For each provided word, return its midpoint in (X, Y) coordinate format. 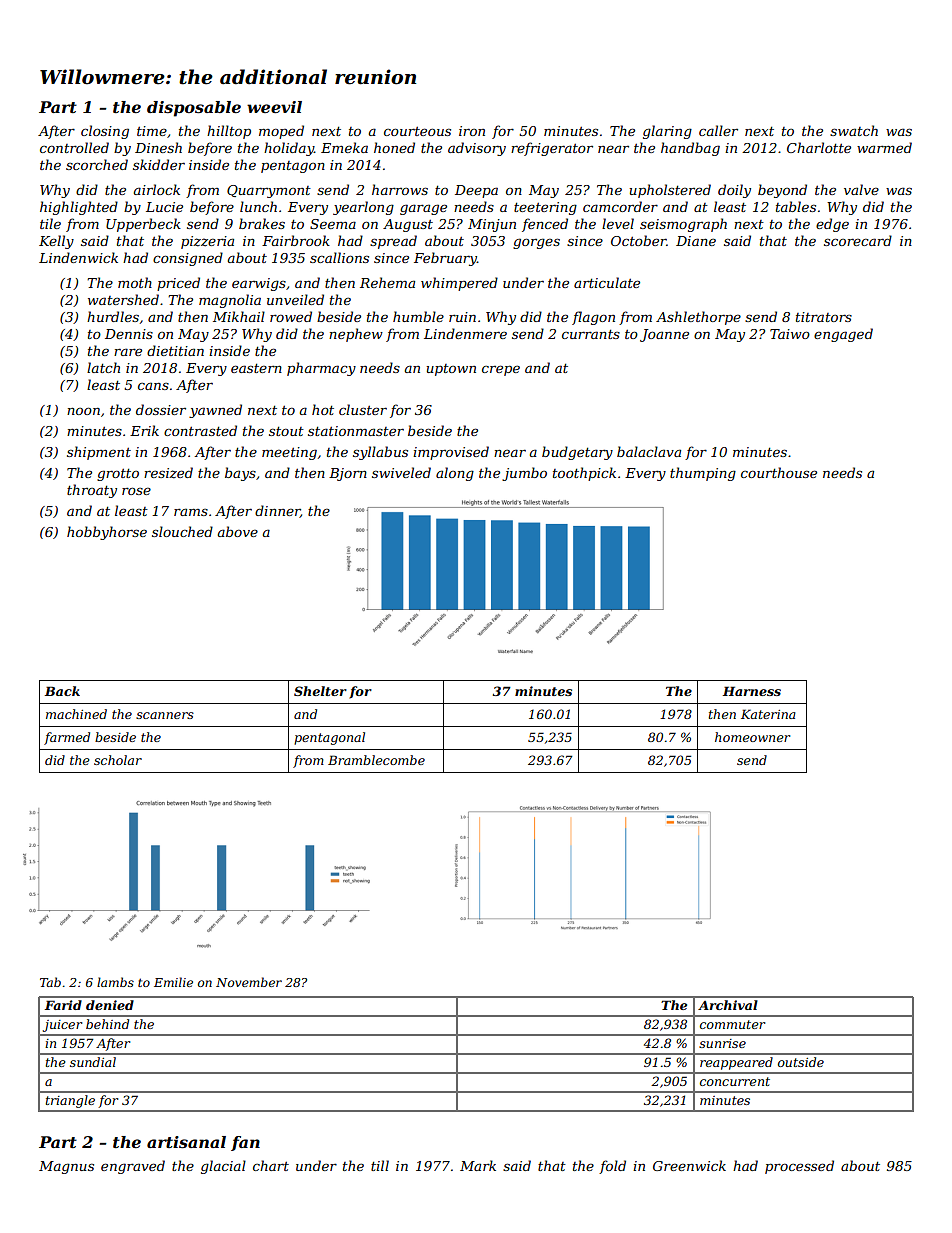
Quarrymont (269, 191)
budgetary (577, 453)
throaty (92, 491)
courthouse (779, 472)
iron (472, 131)
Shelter (320, 691)
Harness (752, 691)
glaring (667, 132)
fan (245, 1143)
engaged (843, 335)
